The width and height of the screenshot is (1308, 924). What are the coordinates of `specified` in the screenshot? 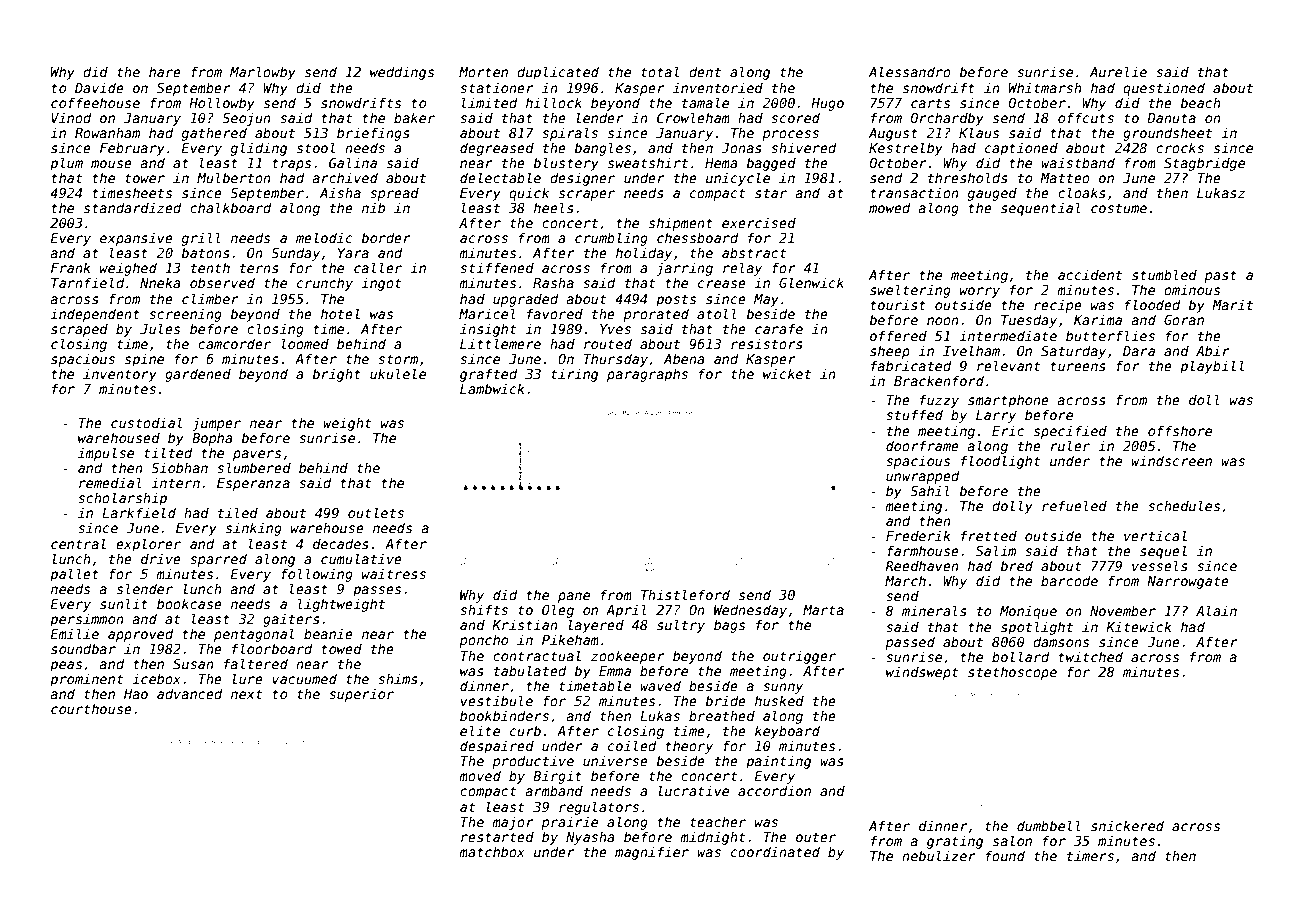 It's located at (1070, 432).
